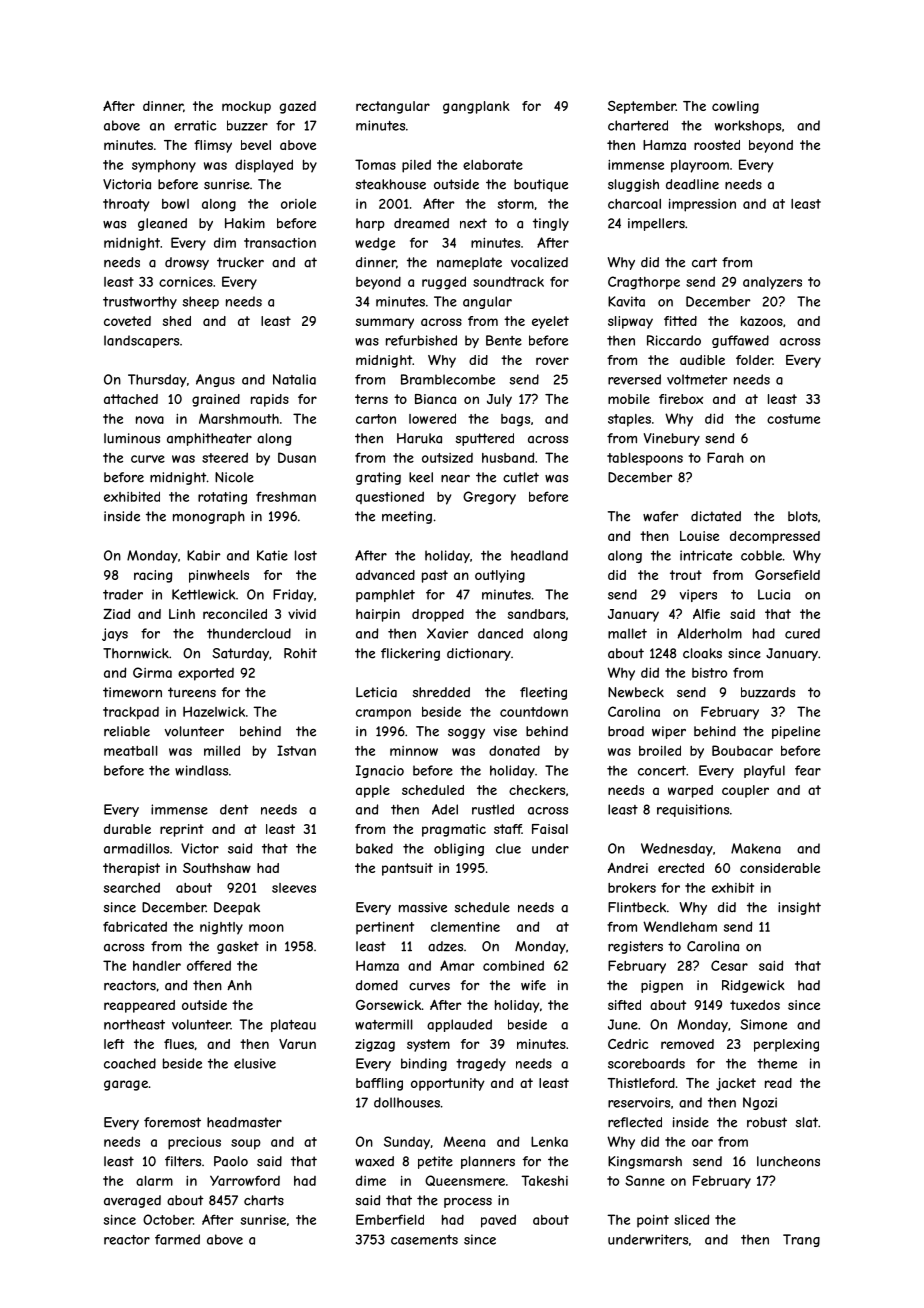 This screenshot has width=924, height=1308. Describe the element at coordinates (504, 340) in the screenshot. I see `Bente` at that location.
